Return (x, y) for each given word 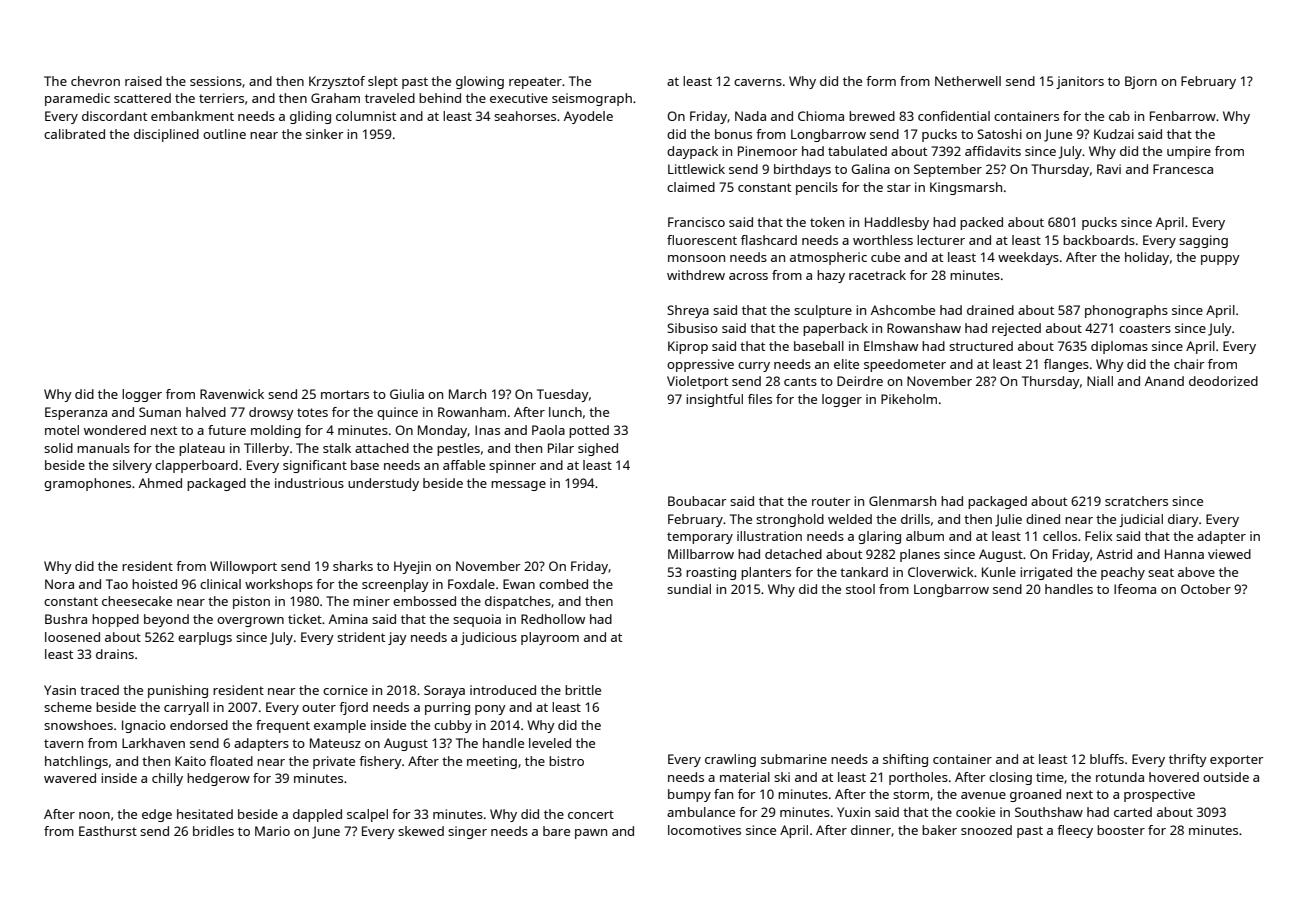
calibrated (74, 134)
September (948, 170)
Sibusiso (692, 328)
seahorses (525, 116)
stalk (337, 448)
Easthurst (108, 831)
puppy (1220, 260)
